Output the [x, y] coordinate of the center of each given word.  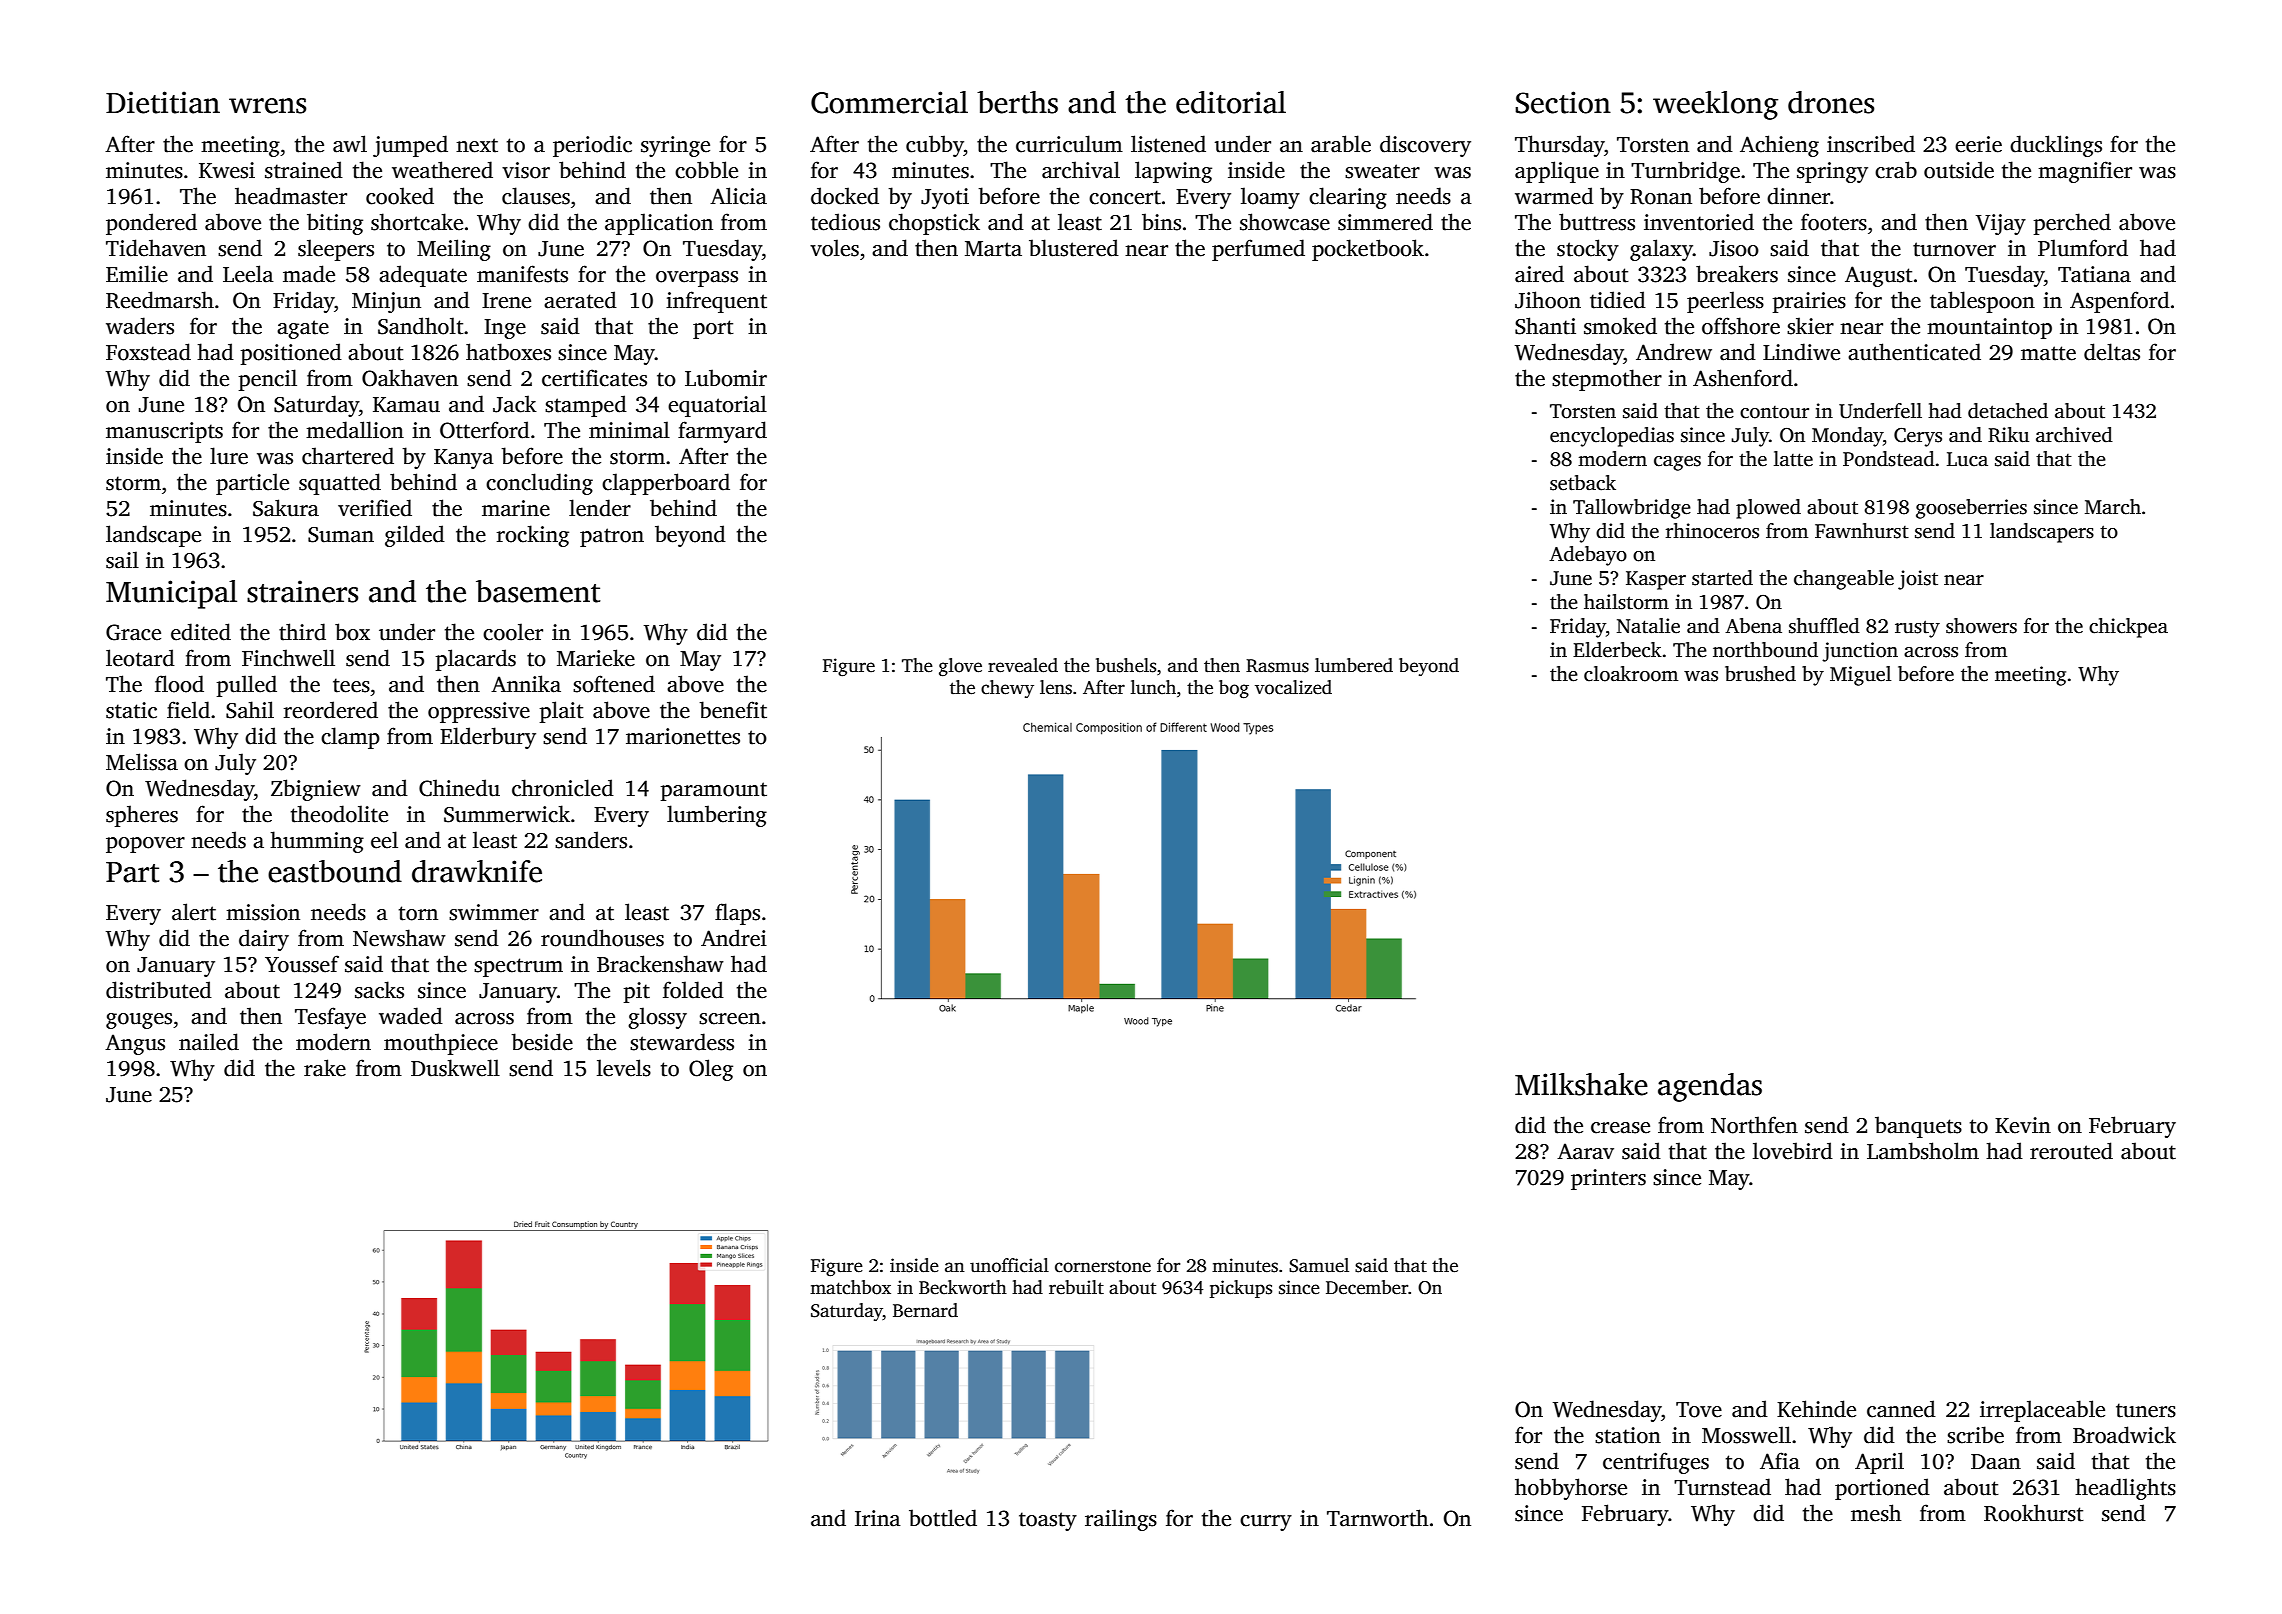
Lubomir [726, 378]
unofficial [1009, 1265]
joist [1918, 580]
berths [1017, 102]
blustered [1074, 248]
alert [194, 912]
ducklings [2056, 146]
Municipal [171, 594]
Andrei [734, 938]
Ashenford [1743, 378]
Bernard [925, 1310]
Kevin [2023, 1125]
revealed [1023, 665]
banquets [1918, 1127]
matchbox [850, 1287]
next [477, 145]
